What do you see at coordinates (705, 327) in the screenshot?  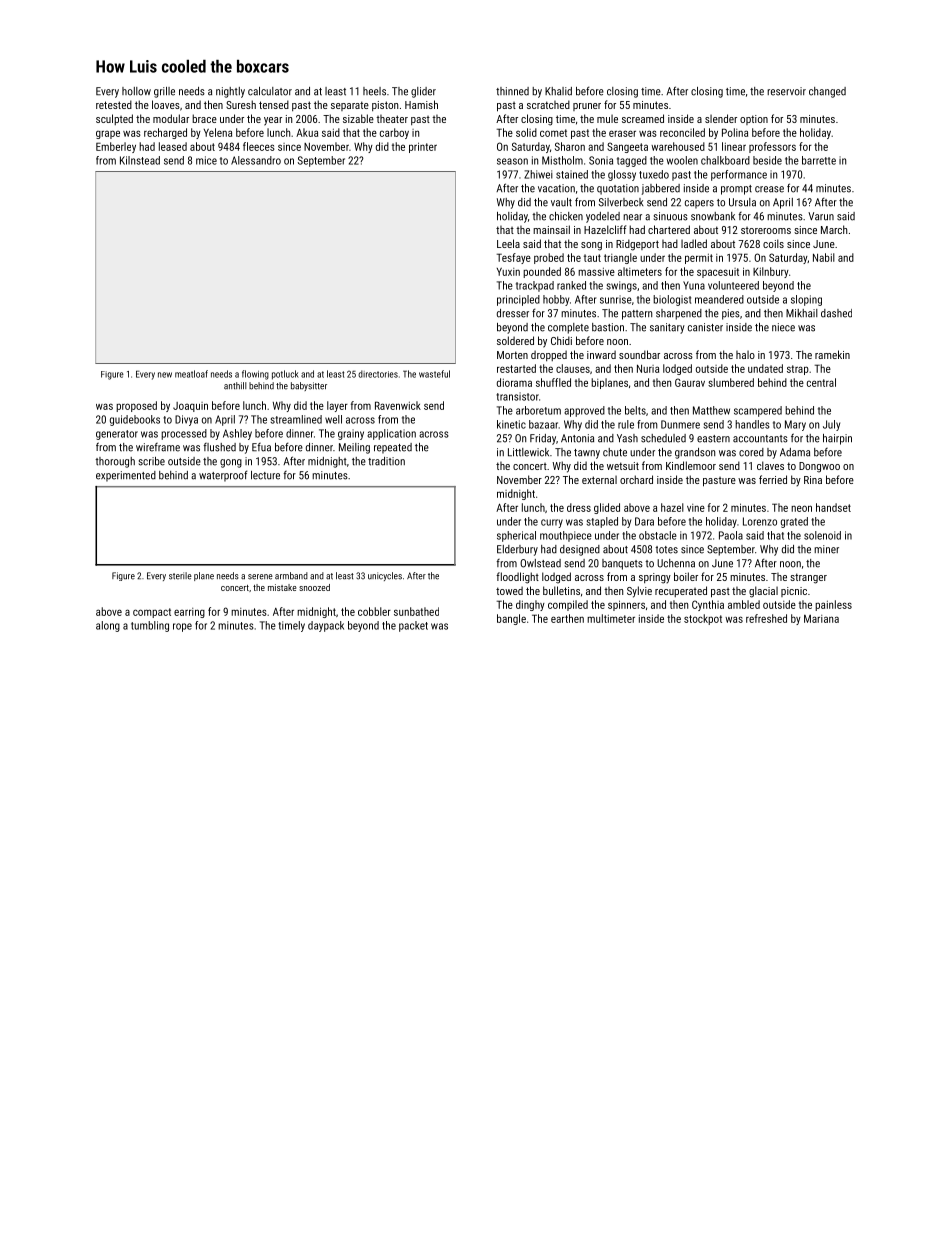 I see `canister` at bounding box center [705, 327].
